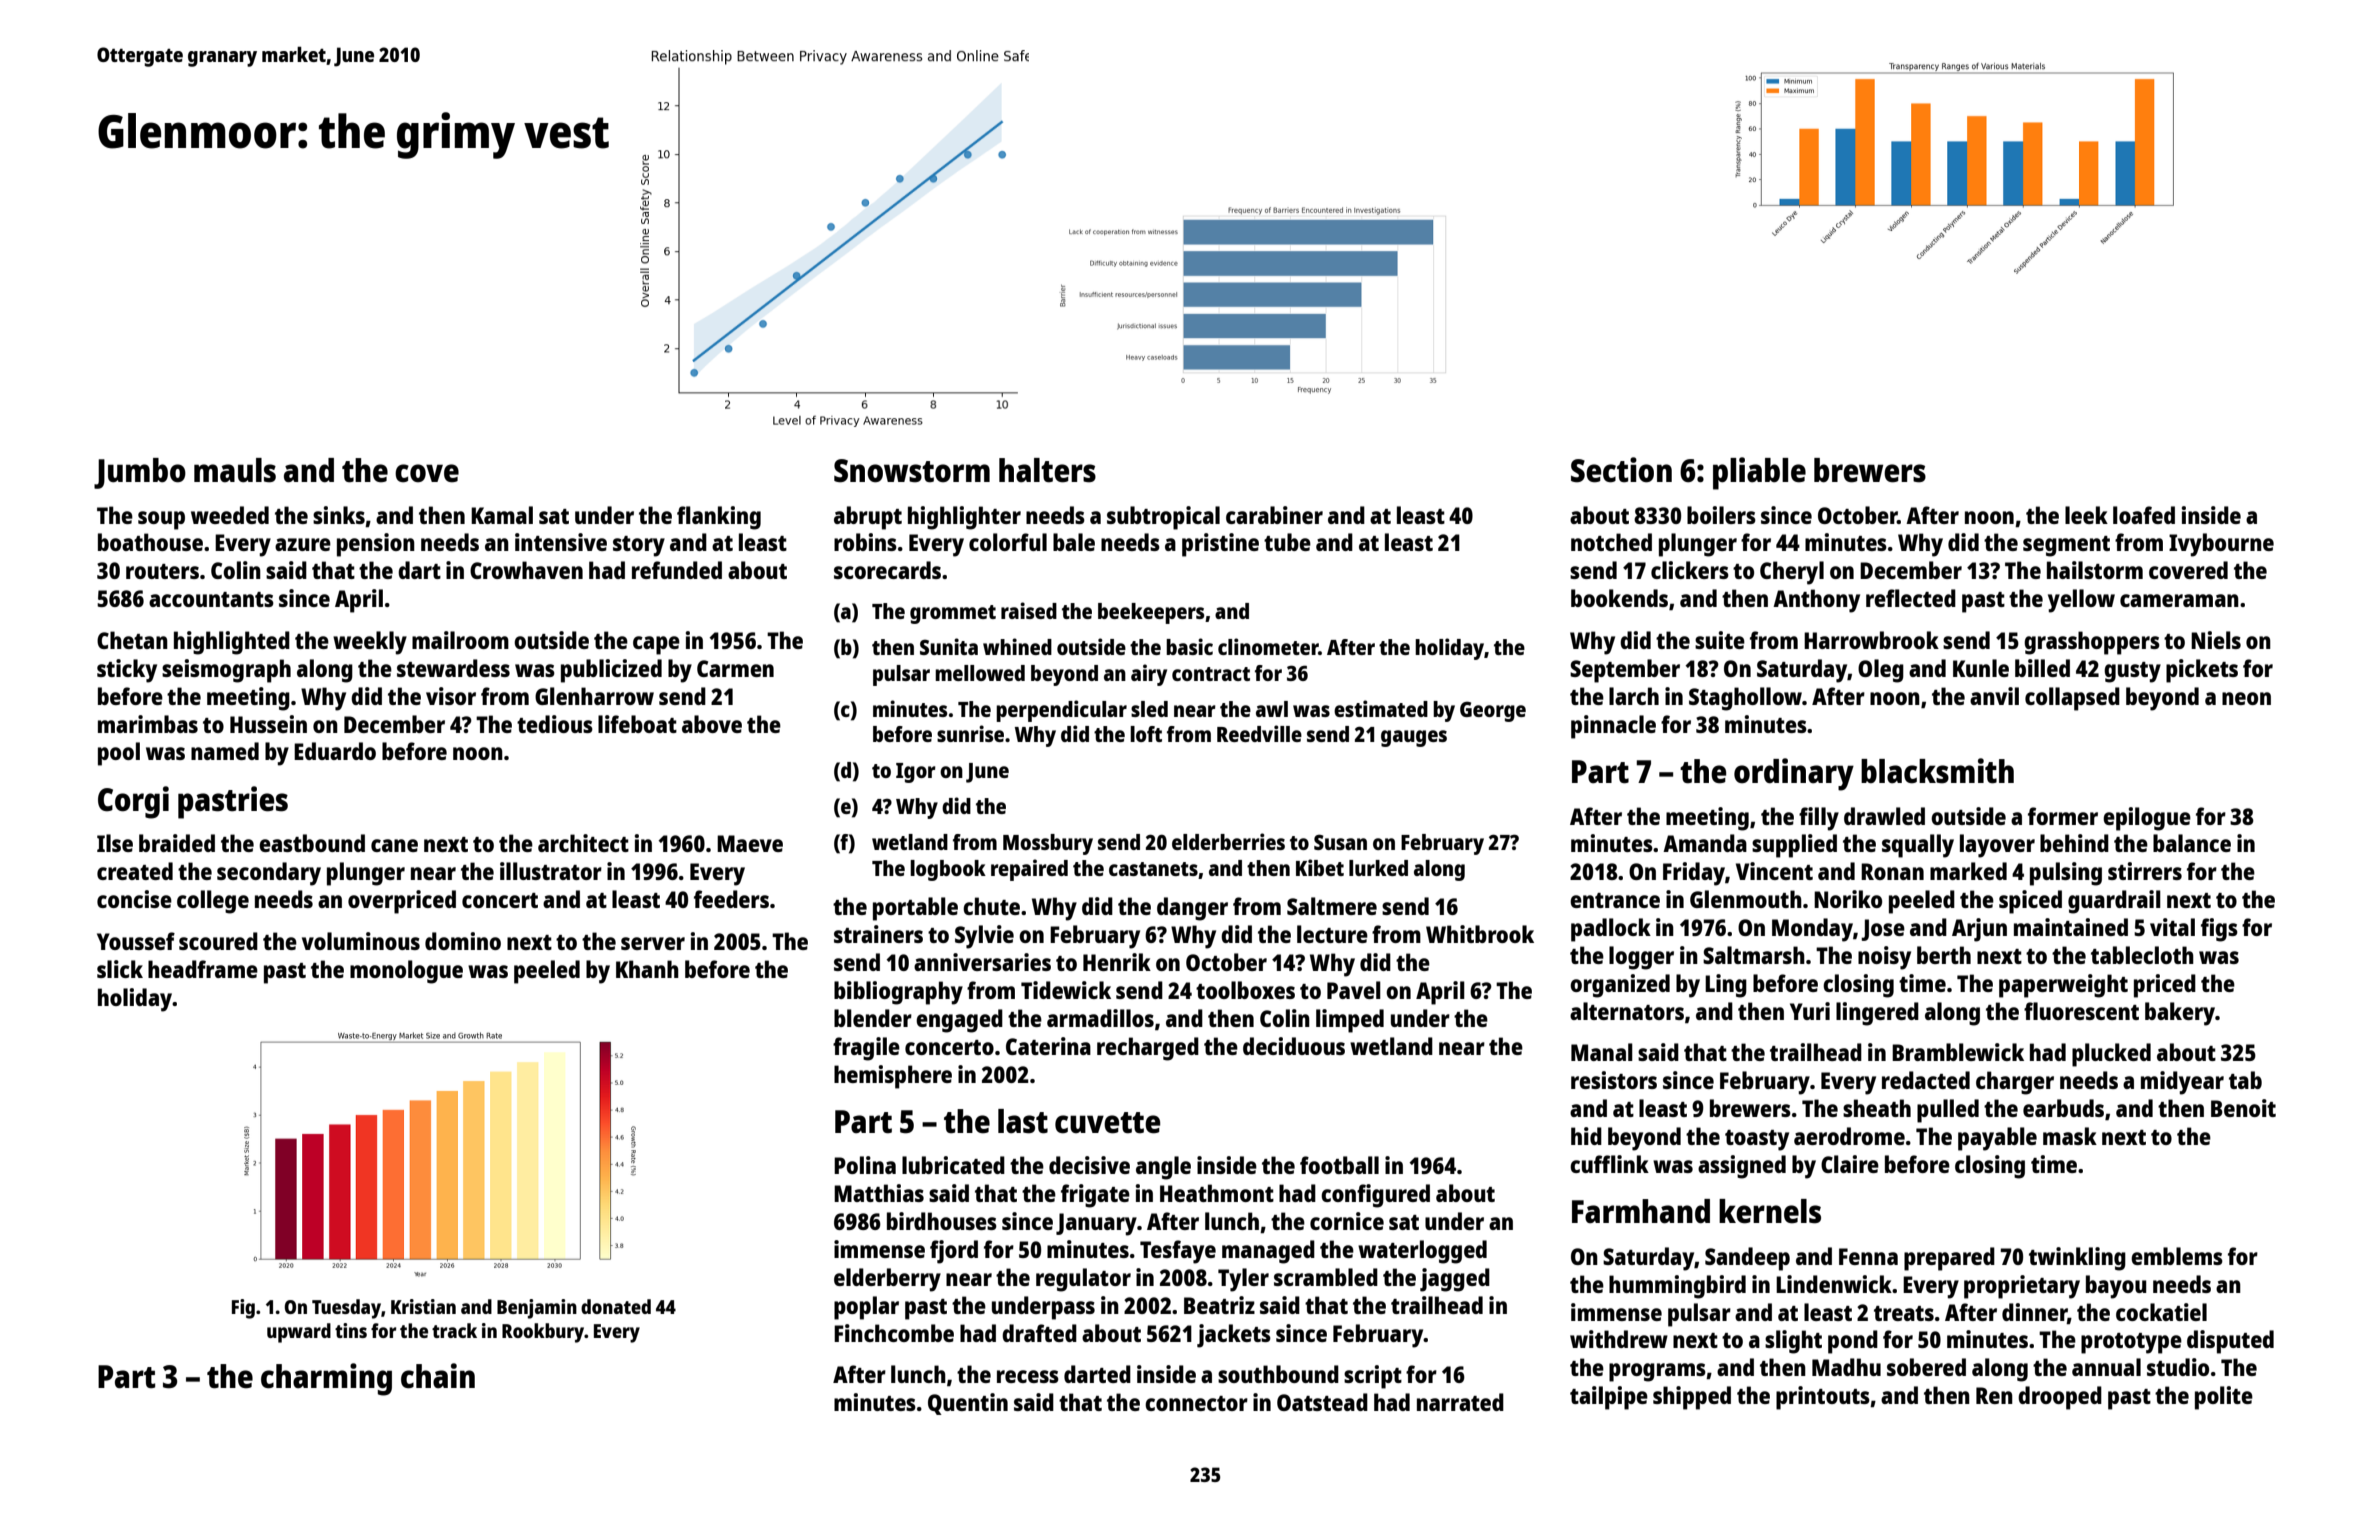 The image size is (2380, 1540). Describe the element at coordinates (2086, 515) in the document. I see `leek` at that location.
